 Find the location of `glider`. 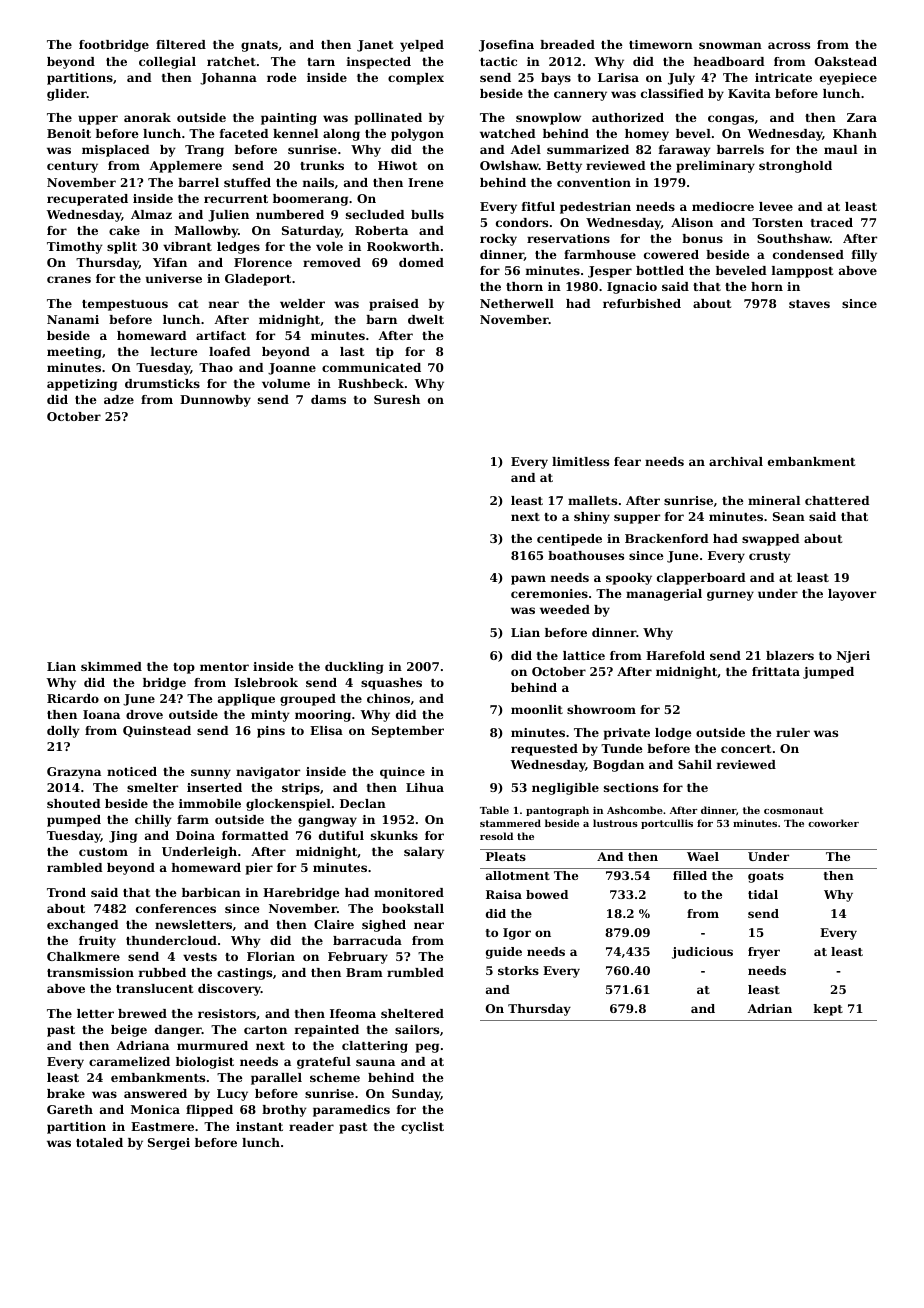

glider is located at coordinates (67, 95).
